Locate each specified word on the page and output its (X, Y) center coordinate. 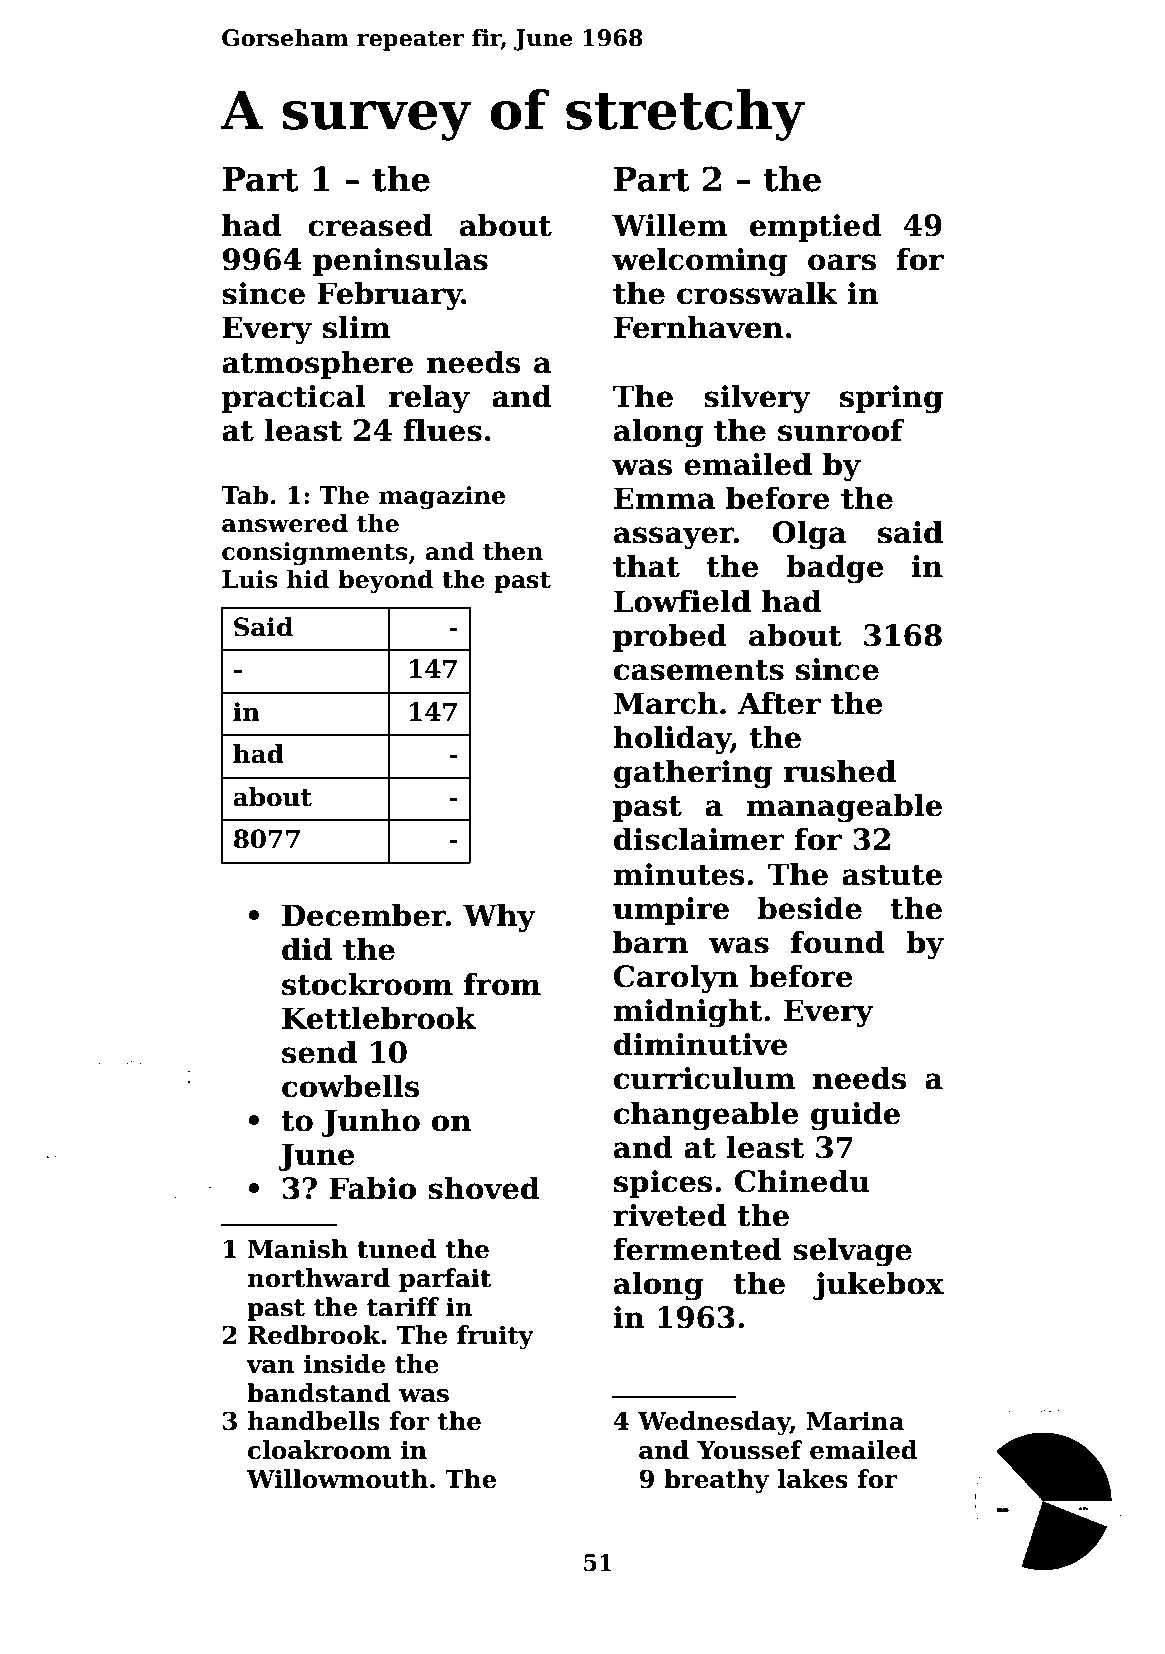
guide (855, 1116)
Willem (669, 225)
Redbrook (314, 1335)
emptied (815, 227)
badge (835, 569)
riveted (670, 1215)
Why (499, 918)
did (307, 949)
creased (370, 225)
